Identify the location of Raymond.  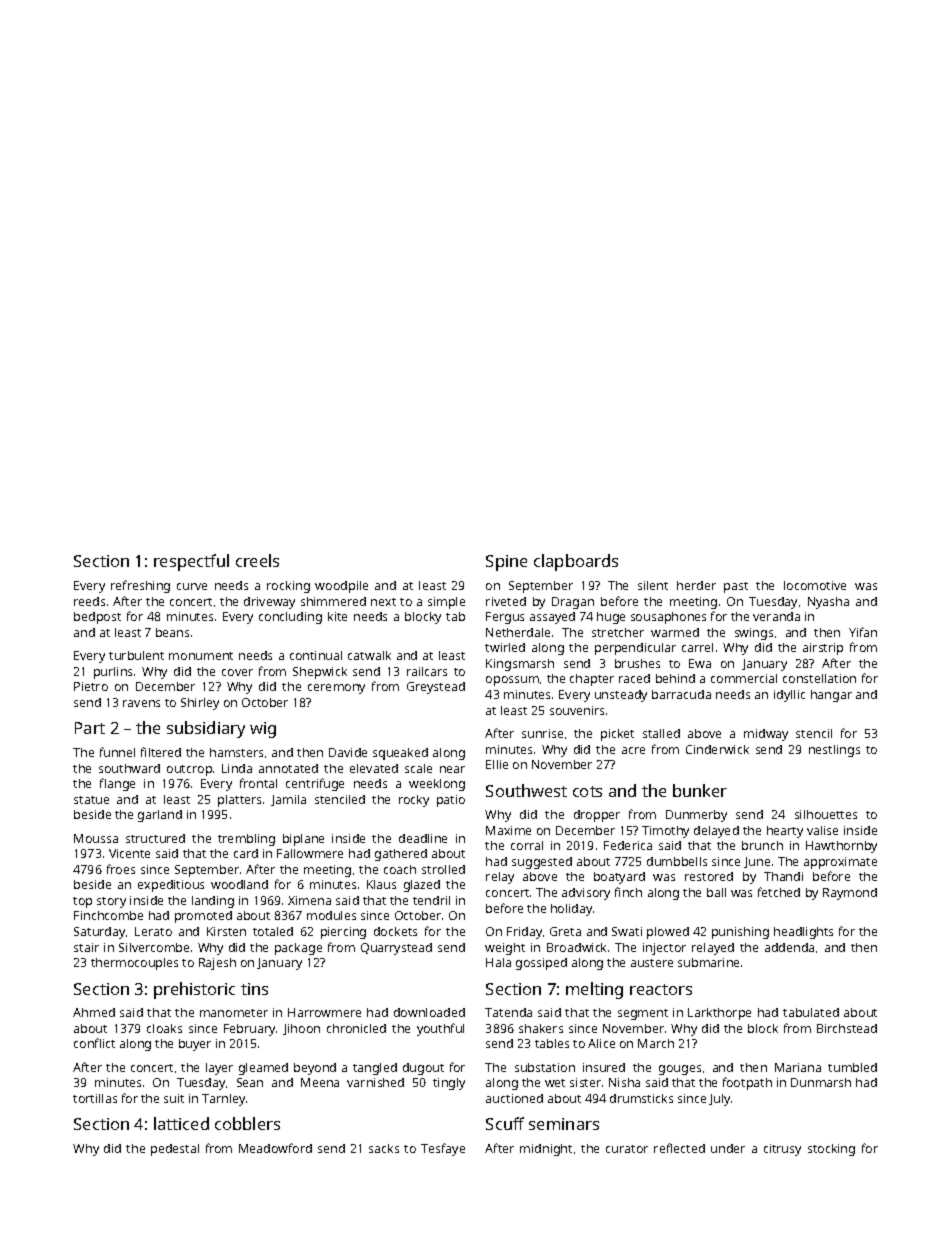
(850, 894).
